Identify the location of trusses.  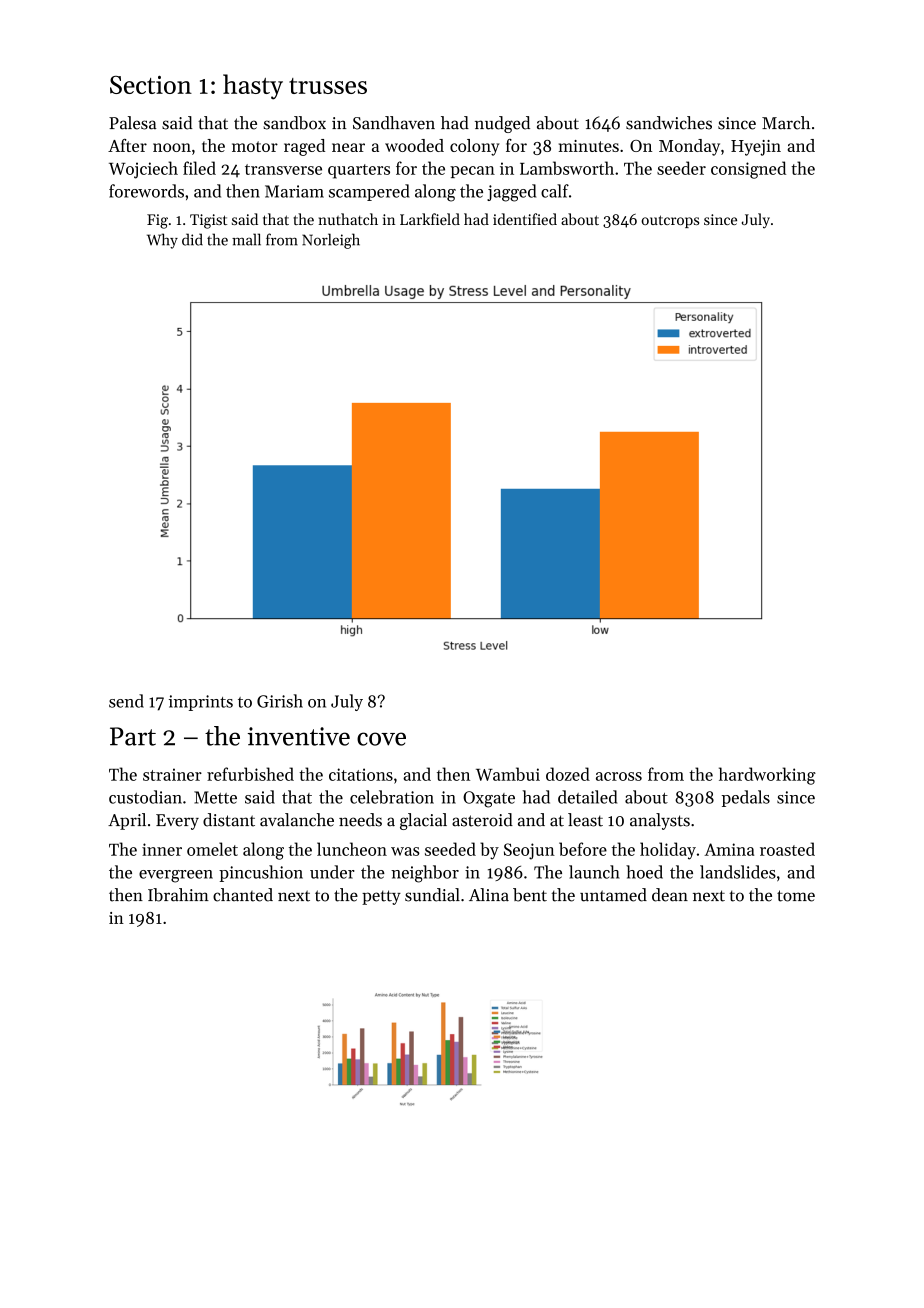
(328, 86).
